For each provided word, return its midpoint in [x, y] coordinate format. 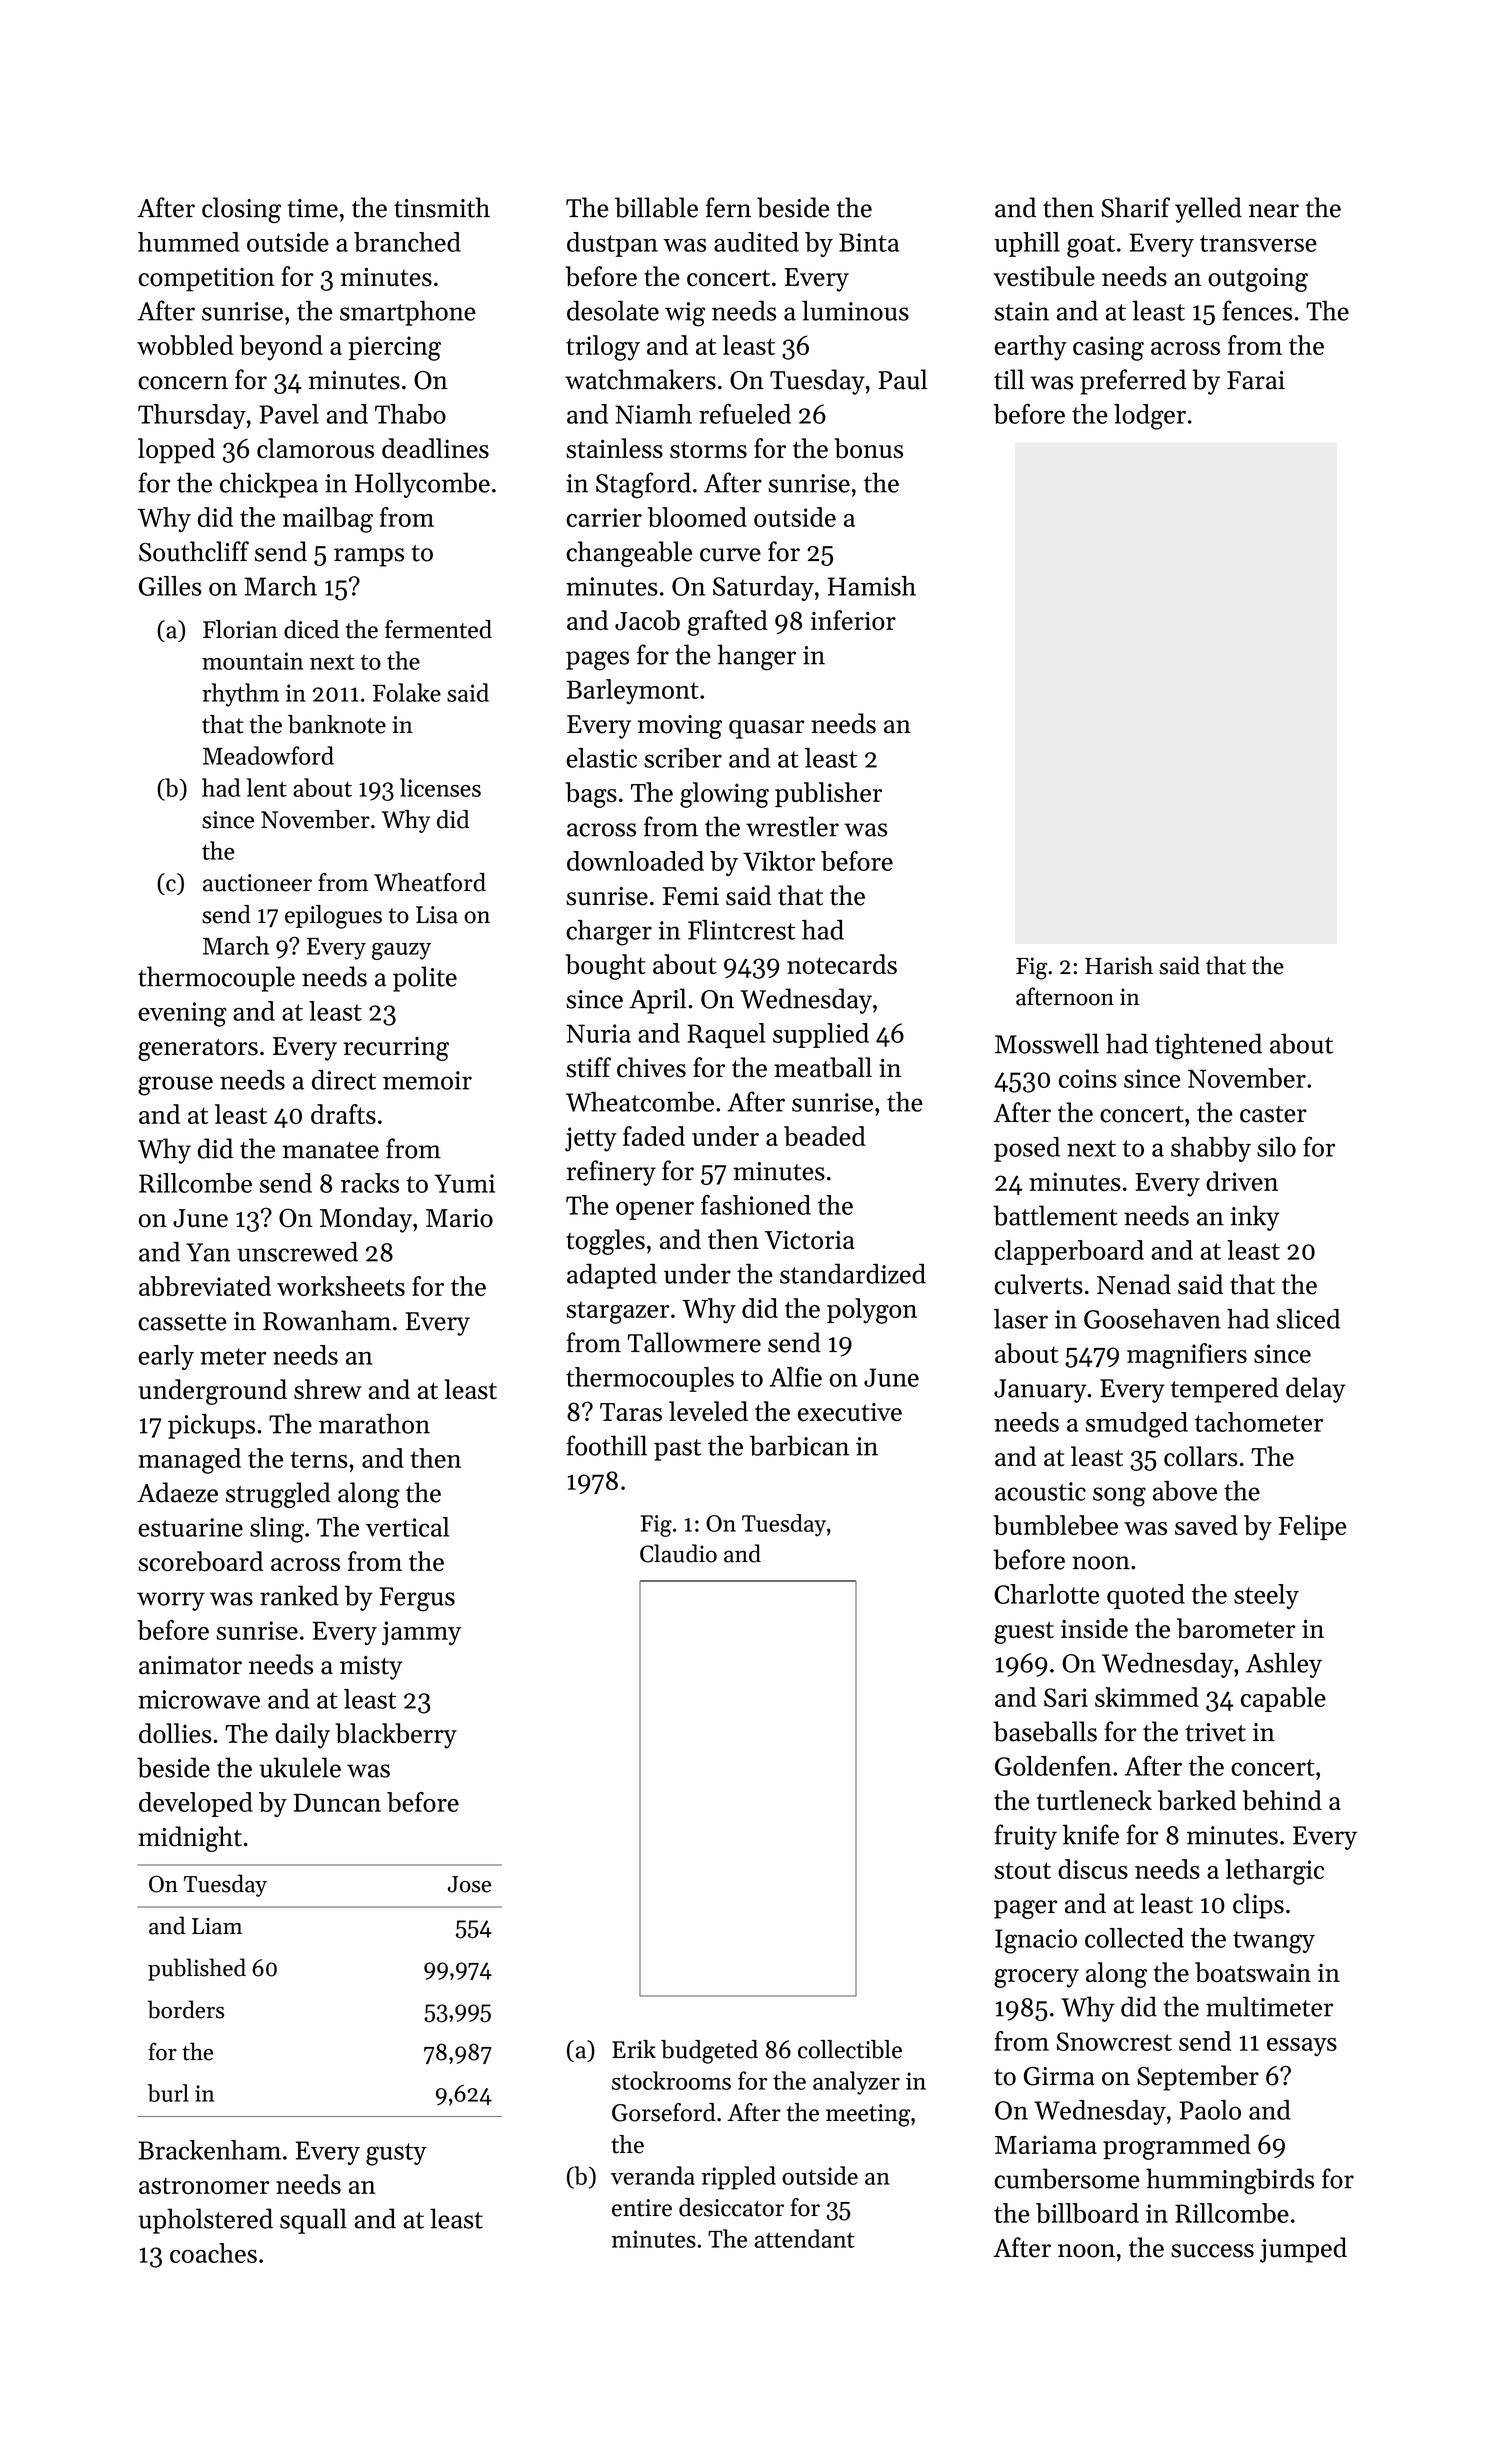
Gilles [170, 586]
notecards [842, 964]
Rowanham [327, 1320]
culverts [1038, 1284]
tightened [1208, 1046]
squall [313, 2221]
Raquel [726, 1035]
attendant [805, 2238]
